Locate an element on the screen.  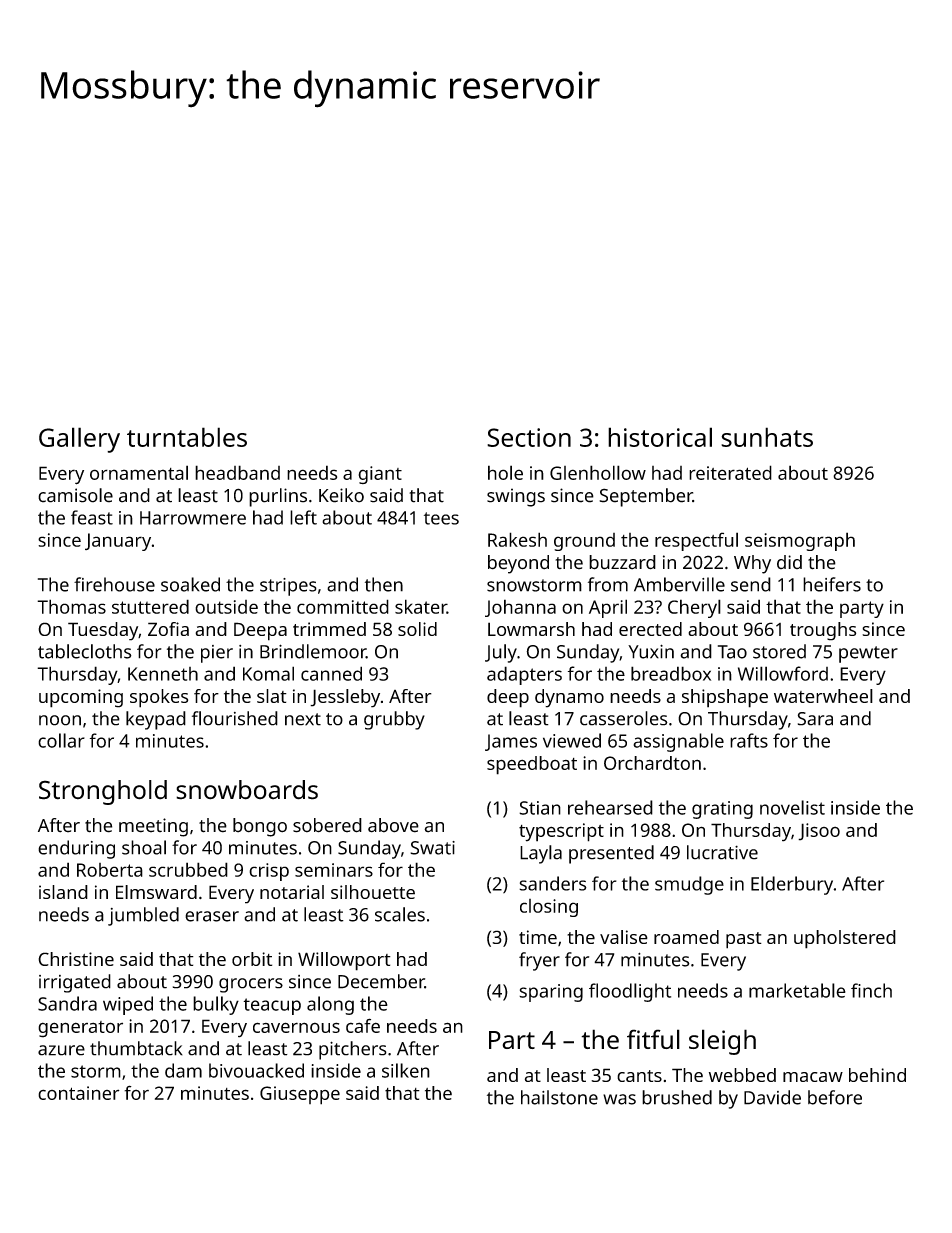
Section is located at coordinates (529, 437).
